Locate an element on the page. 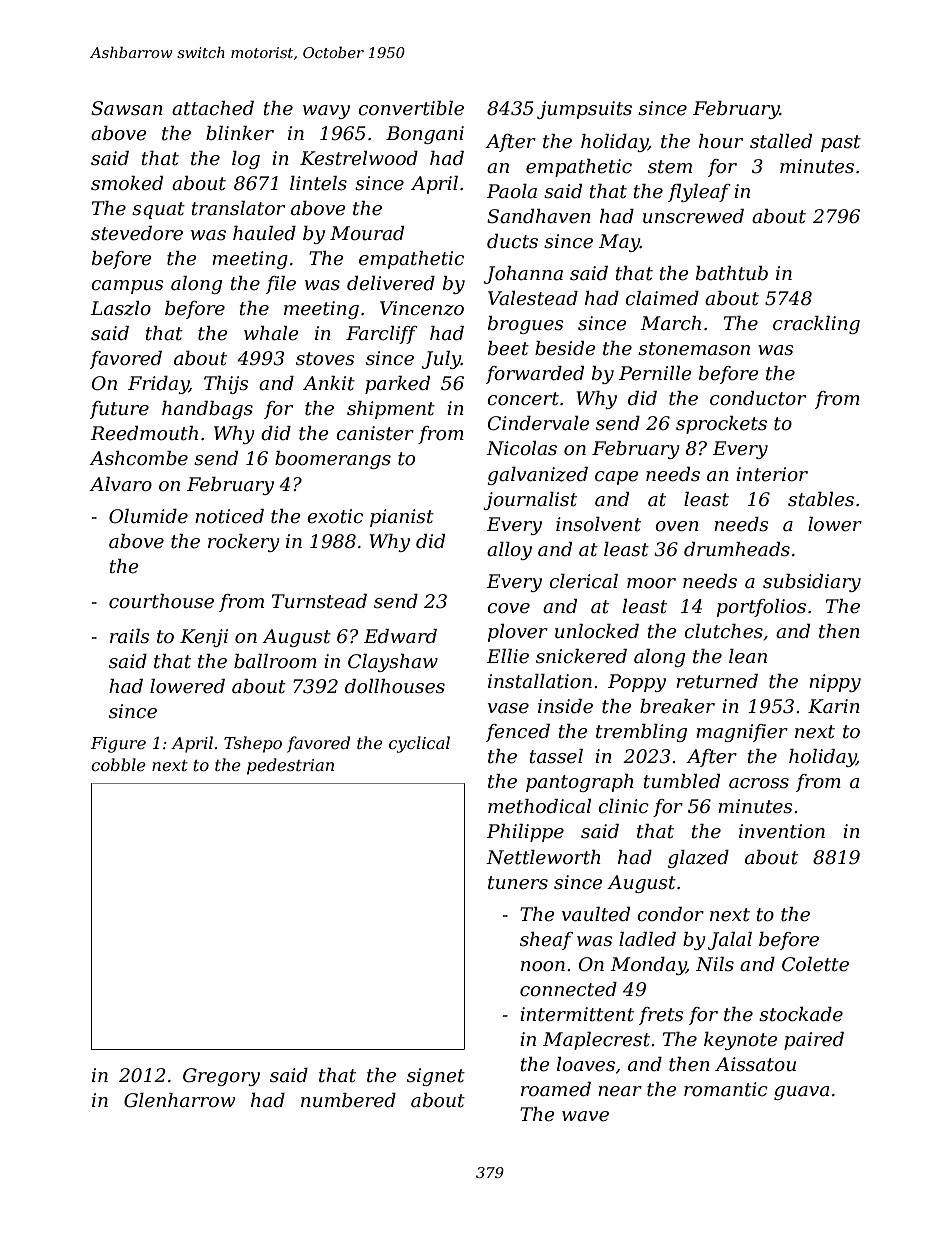 The height and width of the page is (1233, 952). Bongani is located at coordinates (425, 135).
